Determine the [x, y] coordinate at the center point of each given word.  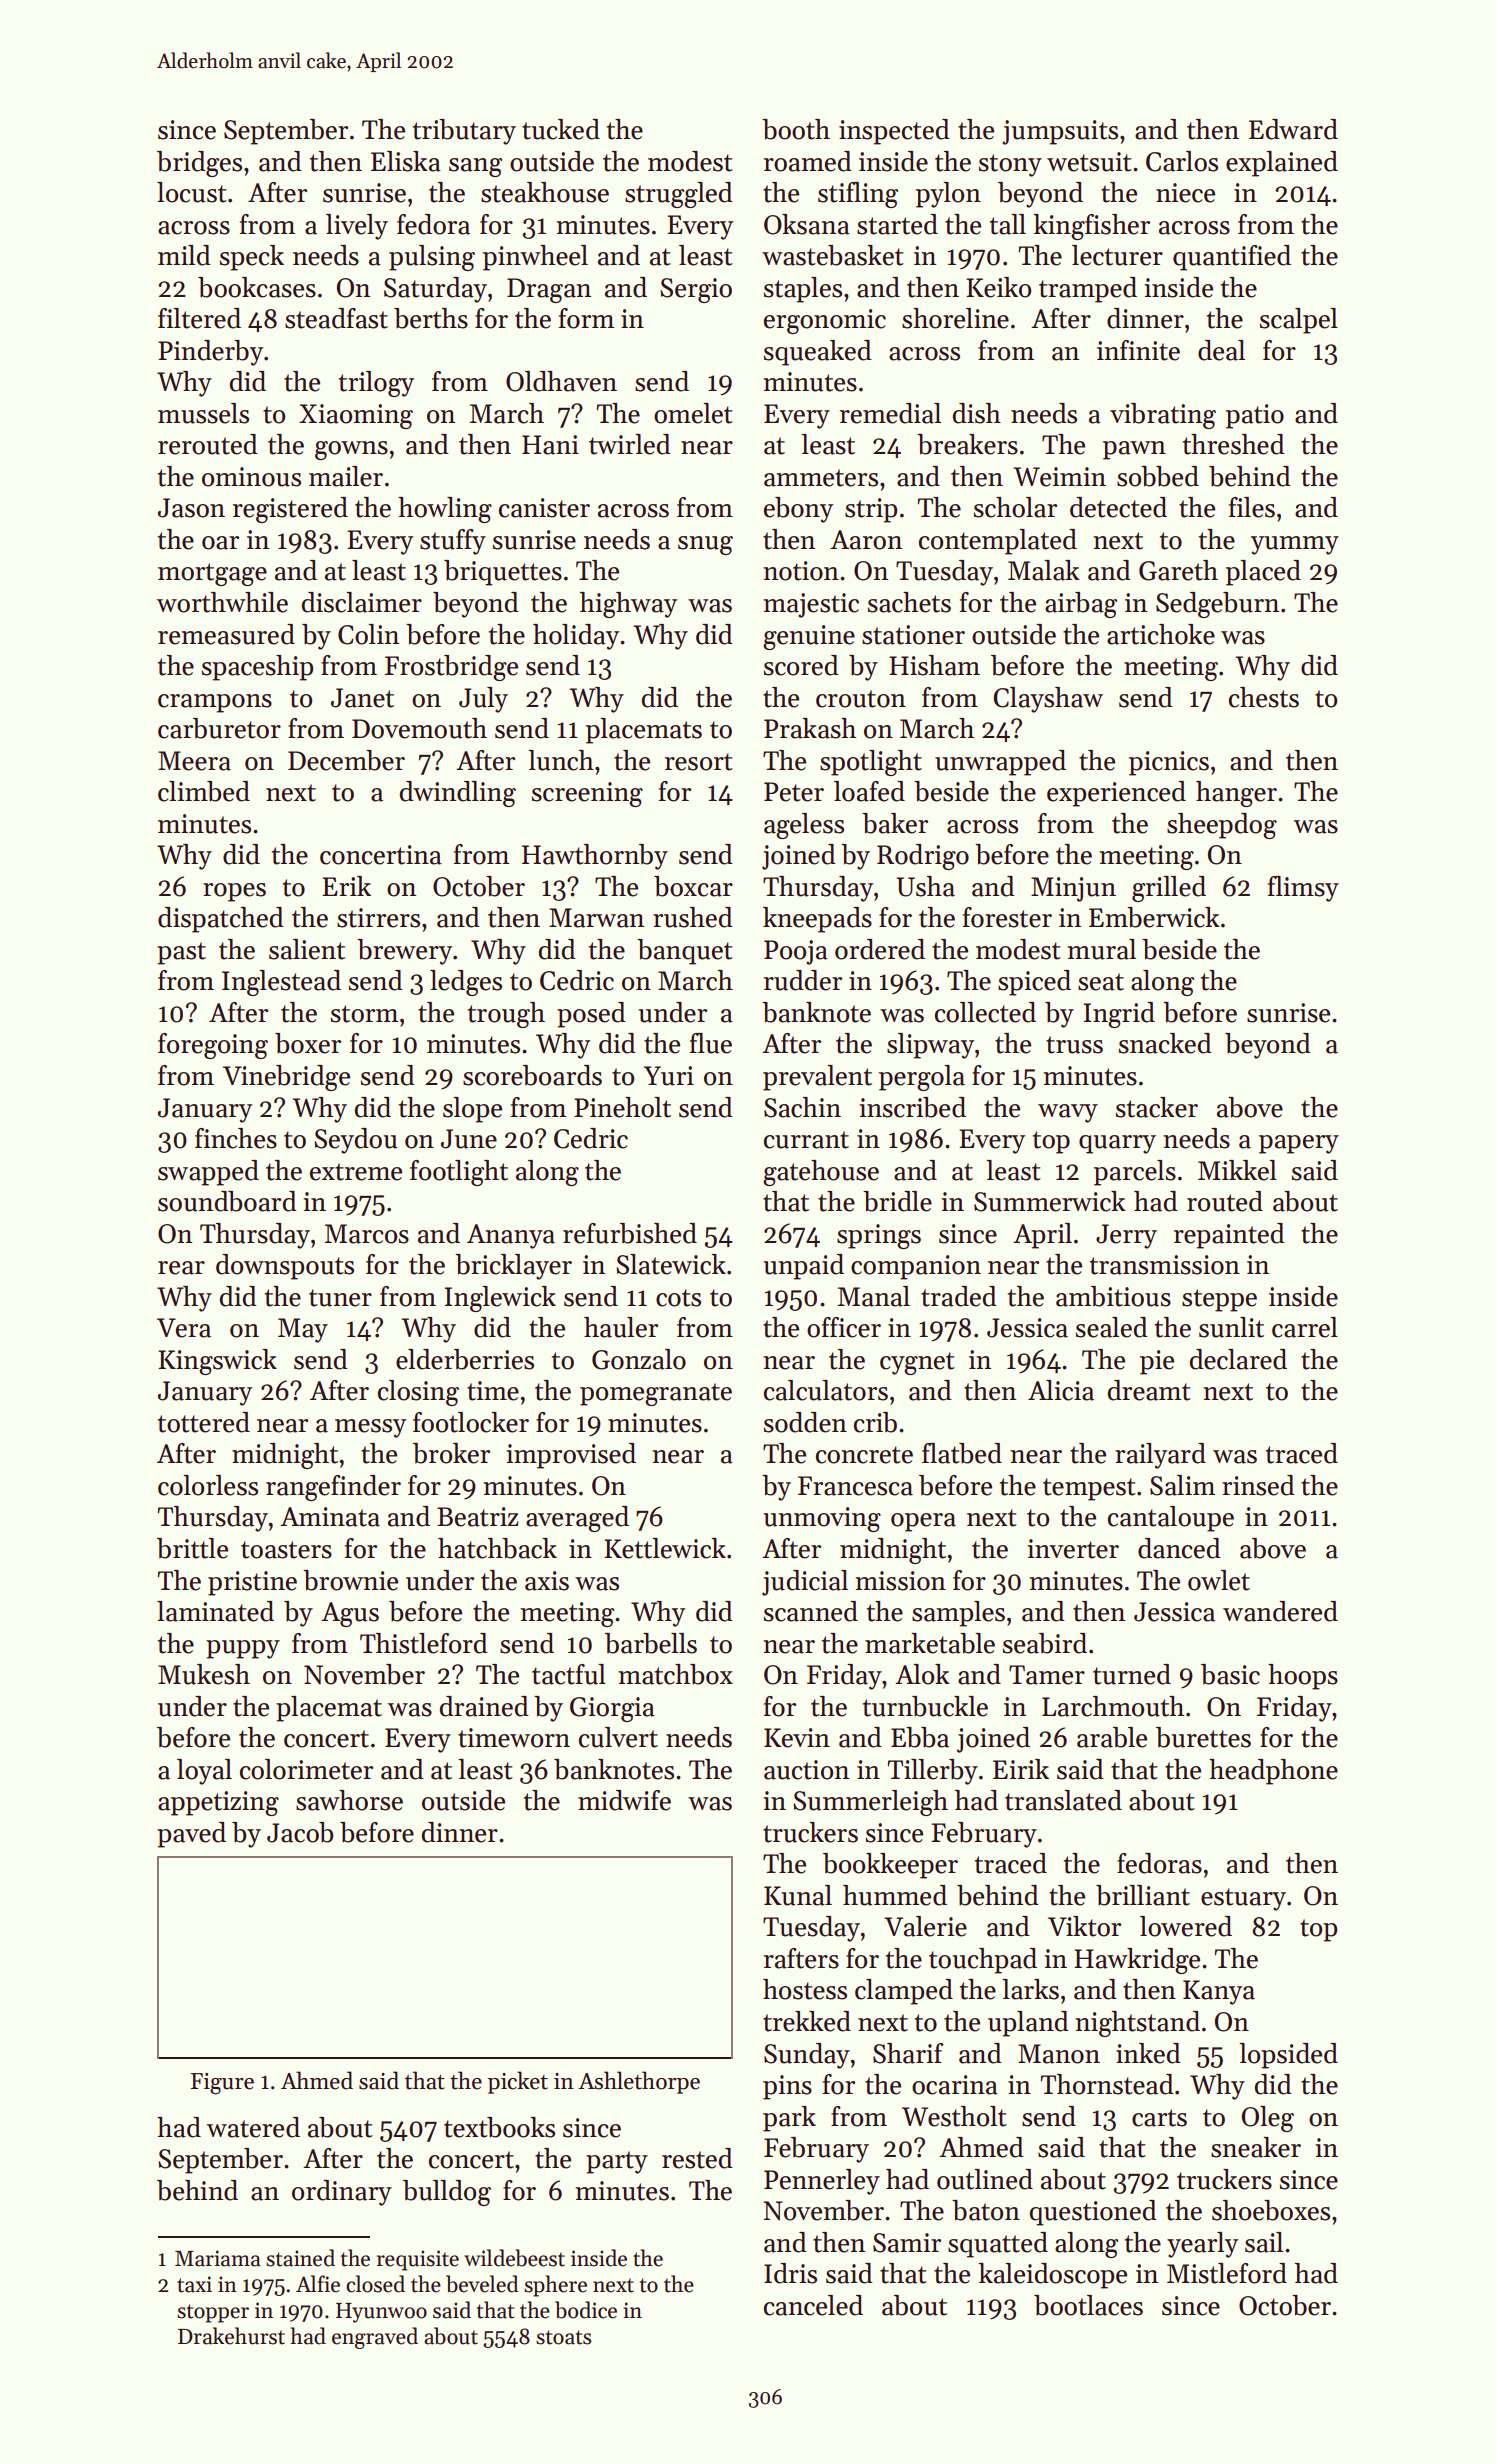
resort [699, 762]
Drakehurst [231, 2336]
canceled [813, 2305]
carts [1159, 2118]
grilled [1169, 889]
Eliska [406, 161]
